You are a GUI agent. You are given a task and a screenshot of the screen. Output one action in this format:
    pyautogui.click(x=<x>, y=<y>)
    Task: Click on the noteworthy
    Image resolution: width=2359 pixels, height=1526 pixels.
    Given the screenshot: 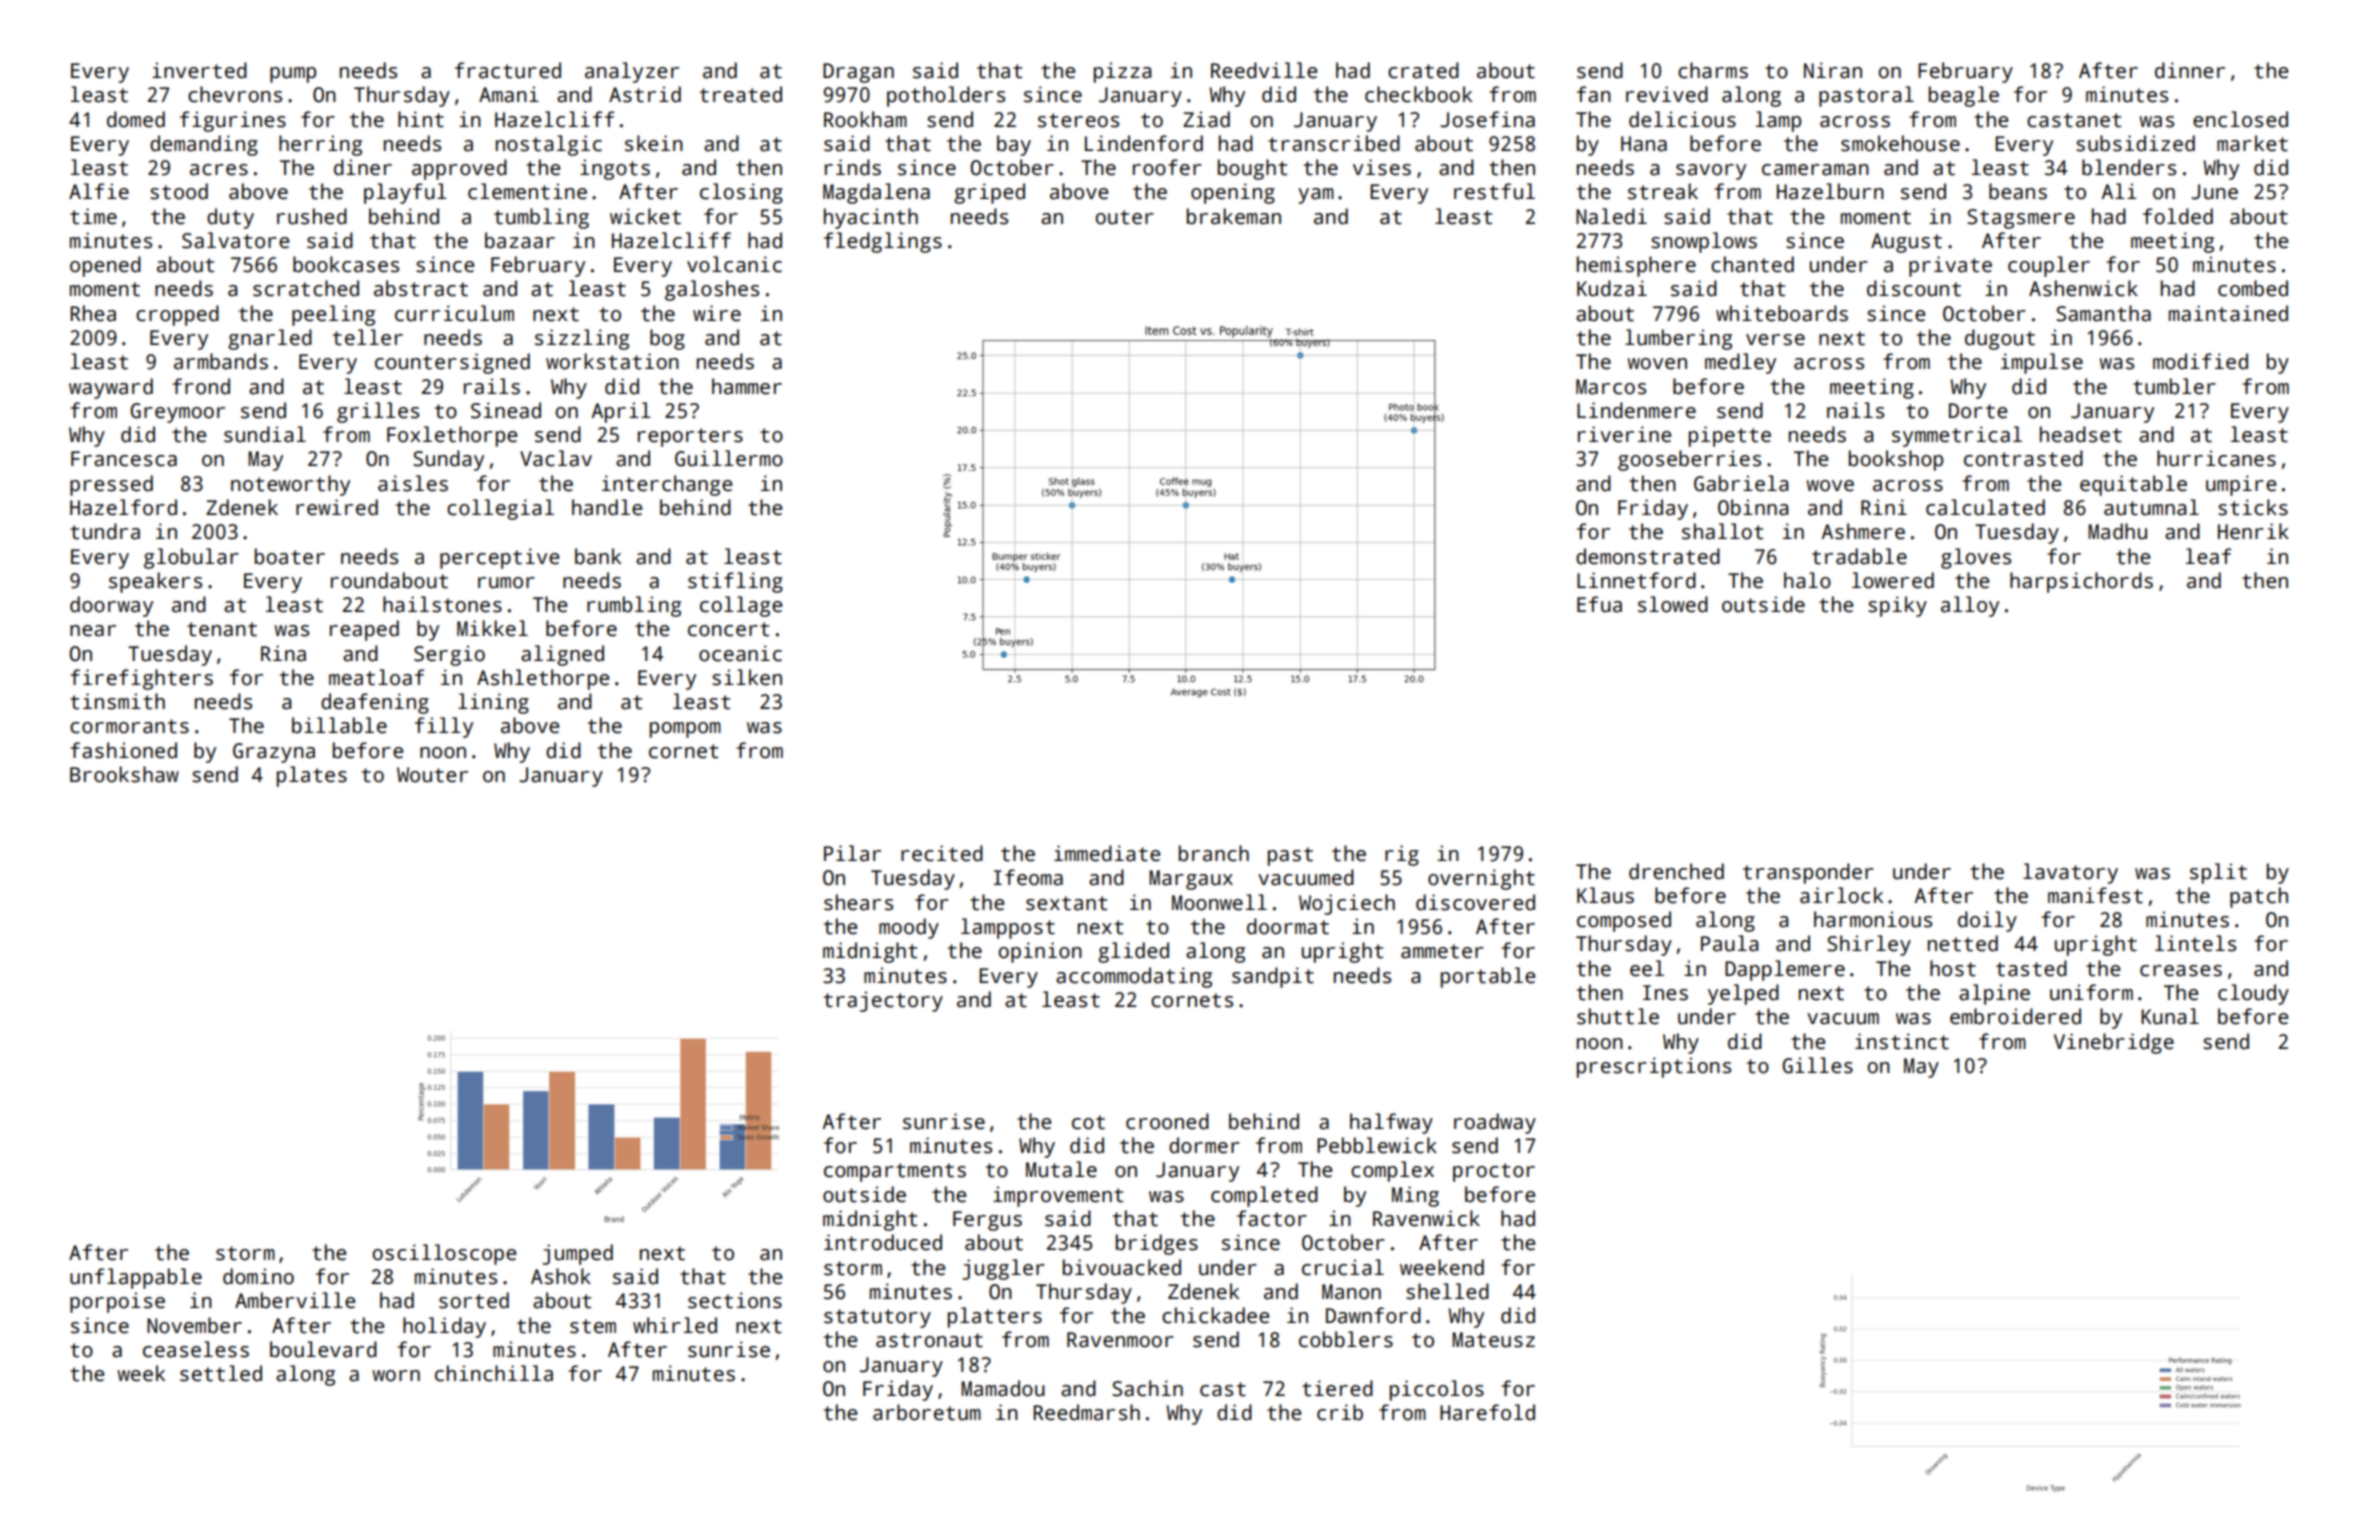 What is the action you would take?
    pyautogui.click(x=290, y=485)
